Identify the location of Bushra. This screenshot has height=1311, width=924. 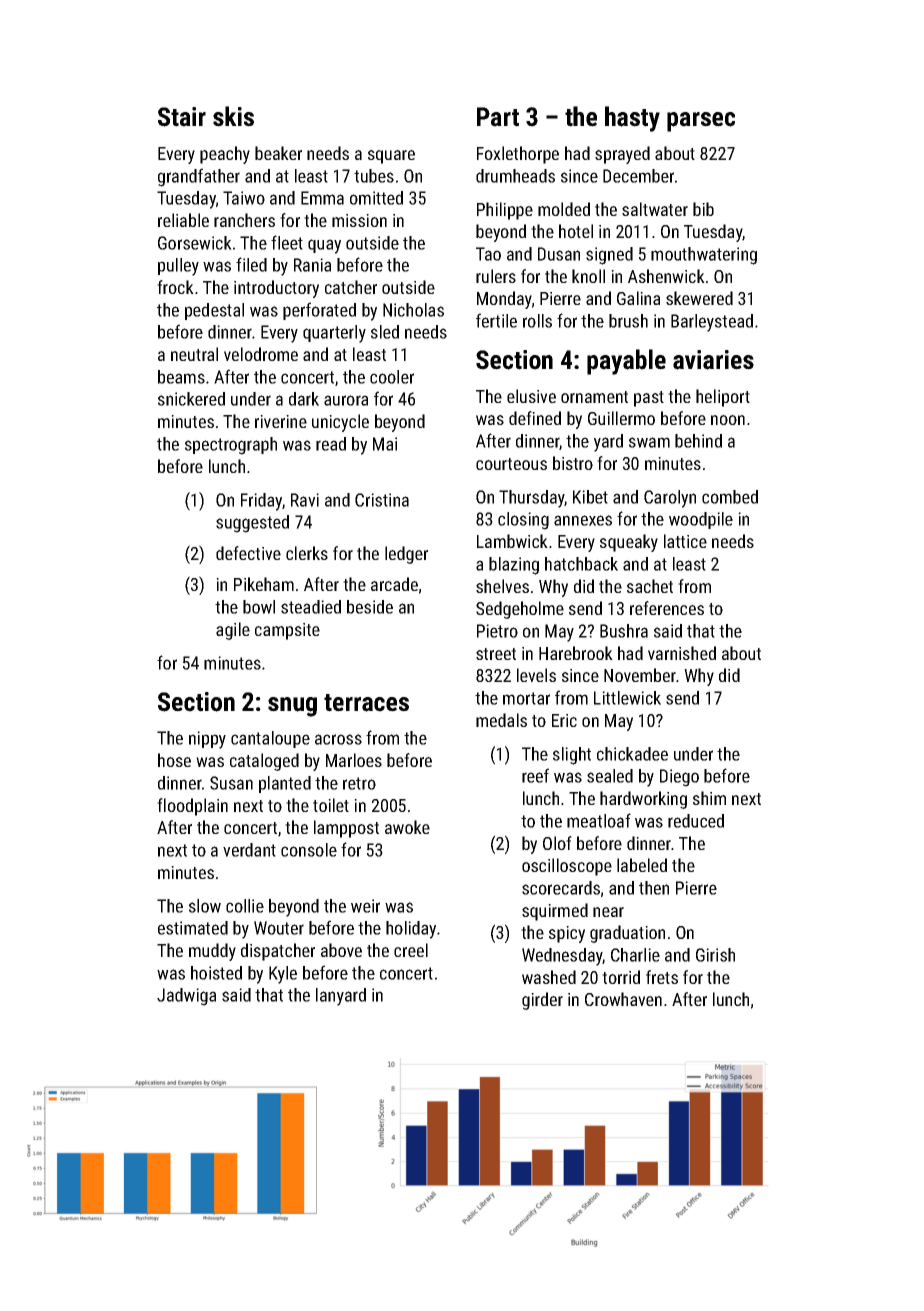
(624, 631).
